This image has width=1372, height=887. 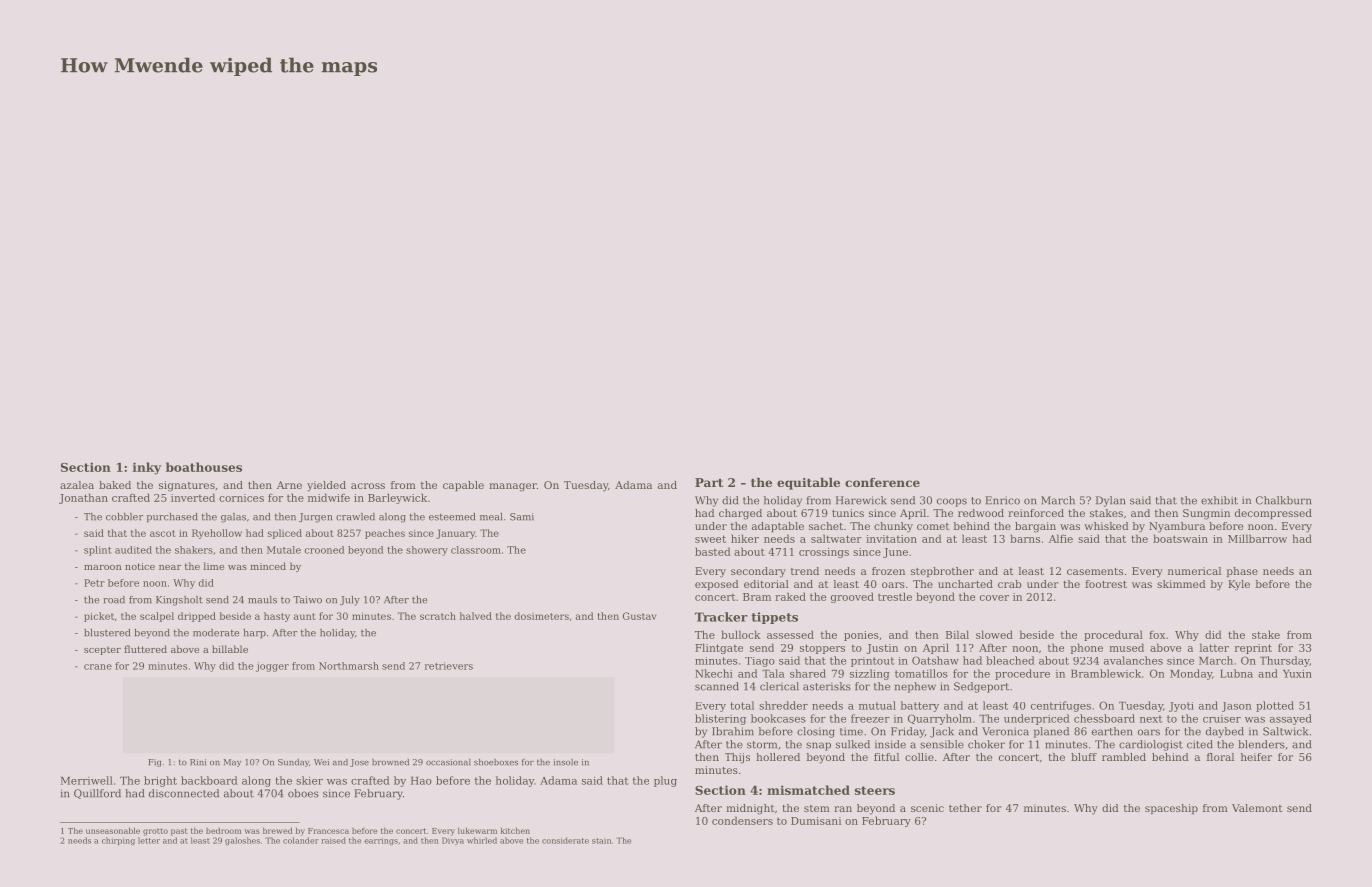 What do you see at coordinates (601, 841) in the image?
I see `stain` at bounding box center [601, 841].
